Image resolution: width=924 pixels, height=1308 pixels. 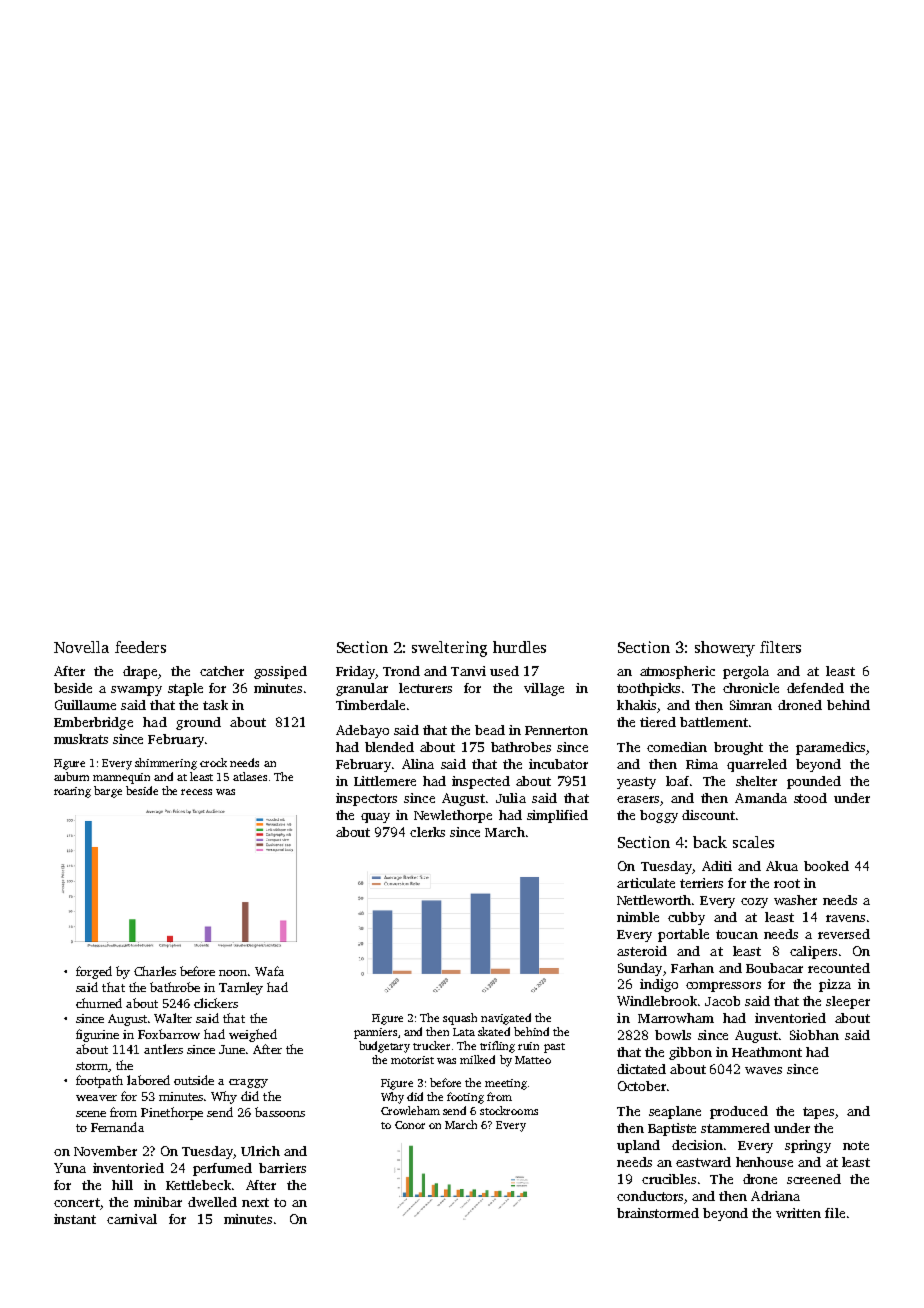 I want to click on ground, so click(x=198, y=723).
